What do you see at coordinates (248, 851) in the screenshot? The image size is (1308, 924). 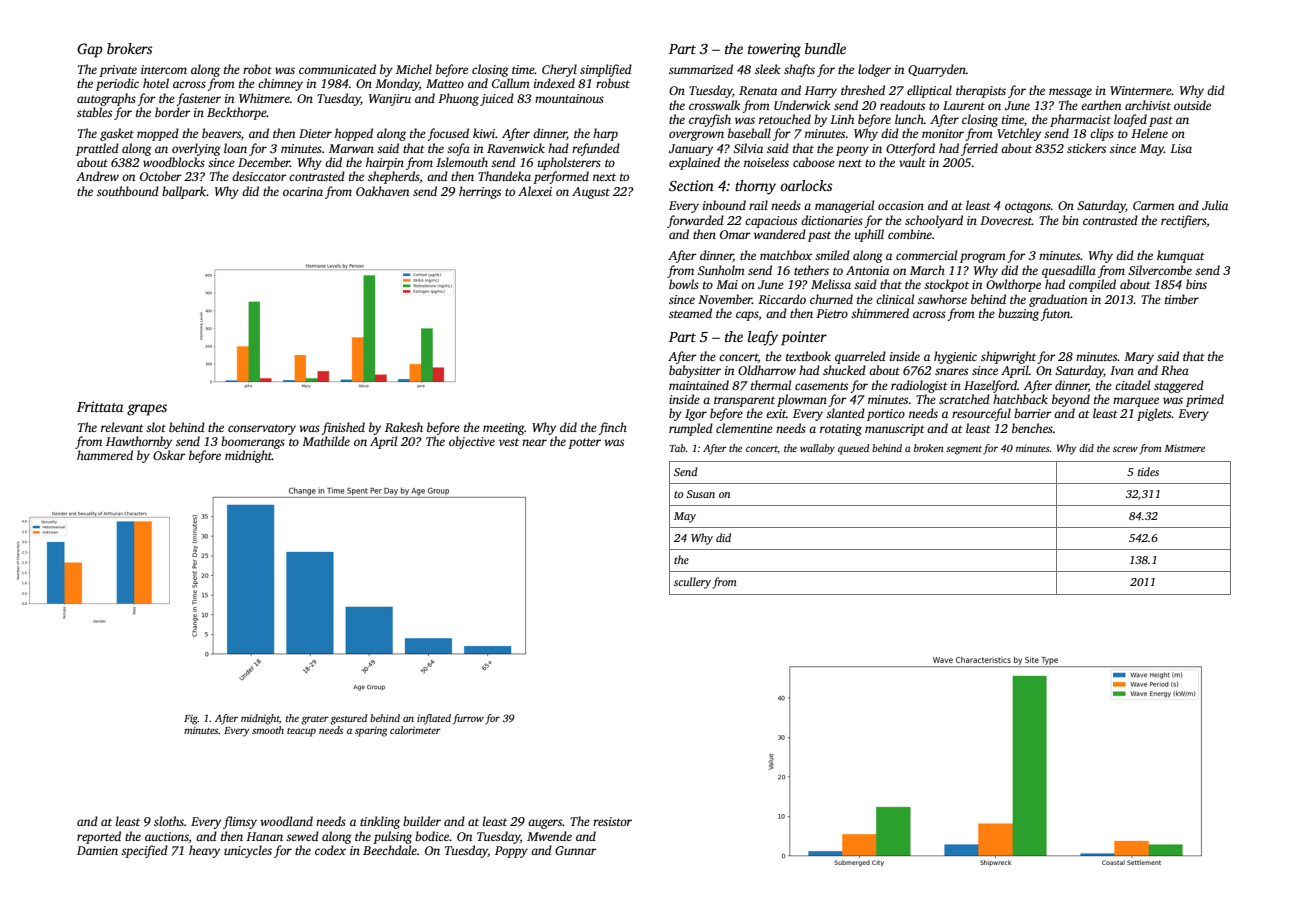 I see `unicycles` at bounding box center [248, 851].
